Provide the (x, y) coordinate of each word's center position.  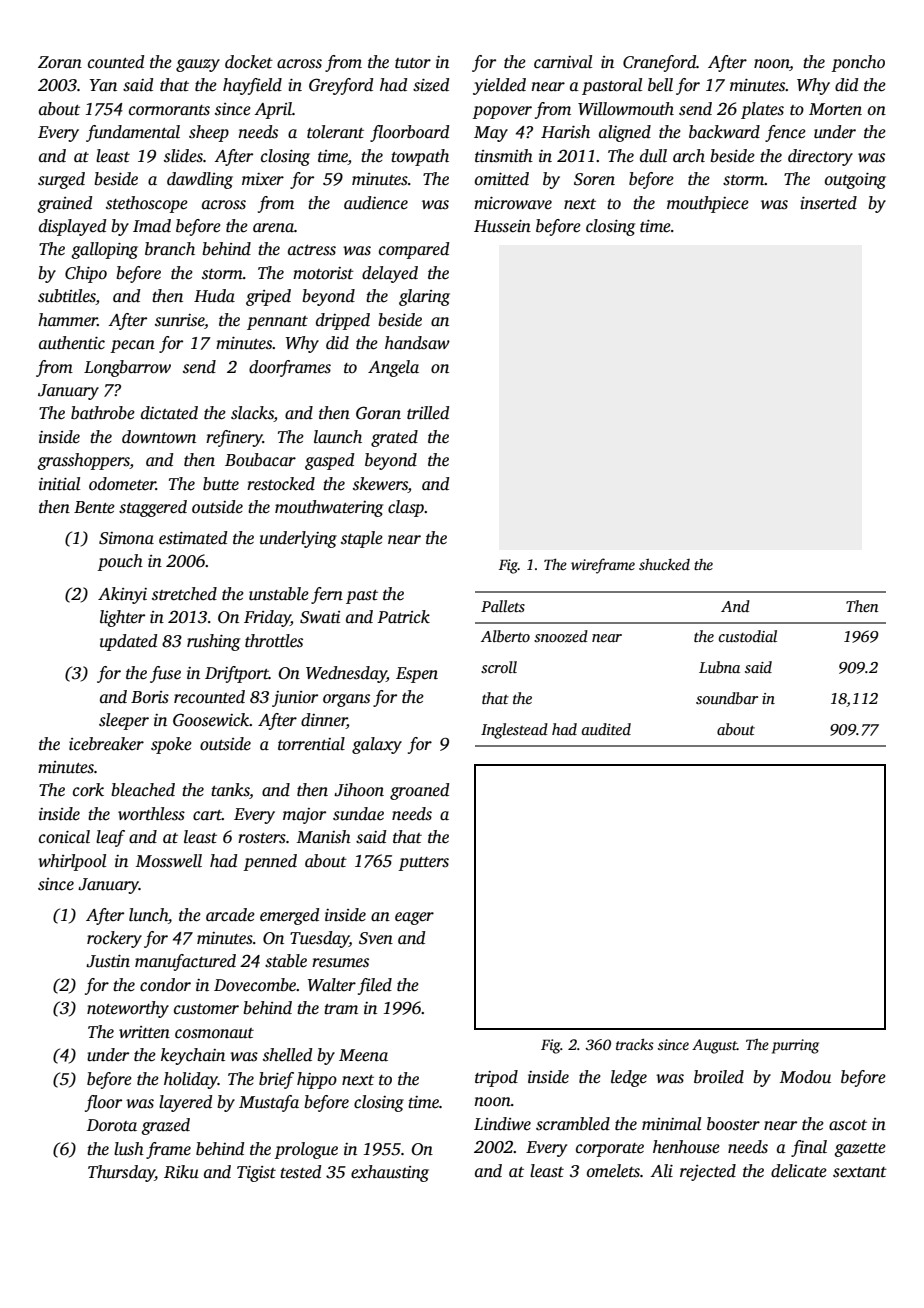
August (714, 1046)
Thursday (121, 1173)
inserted (828, 203)
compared (414, 250)
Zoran (60, 62)
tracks (635, 1044)
